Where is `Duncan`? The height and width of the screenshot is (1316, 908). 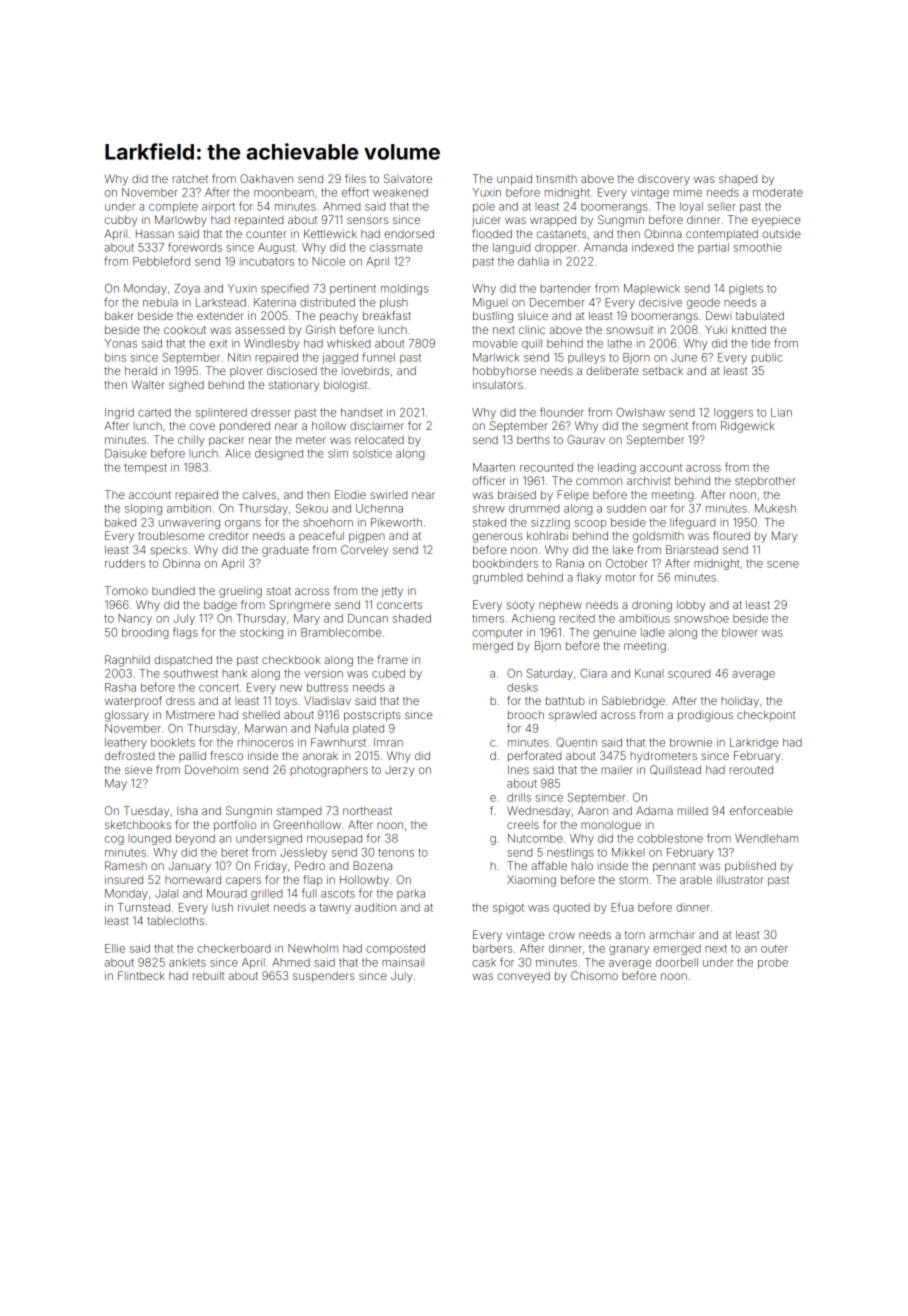
Duncan is located at coordinates (368, 618).
